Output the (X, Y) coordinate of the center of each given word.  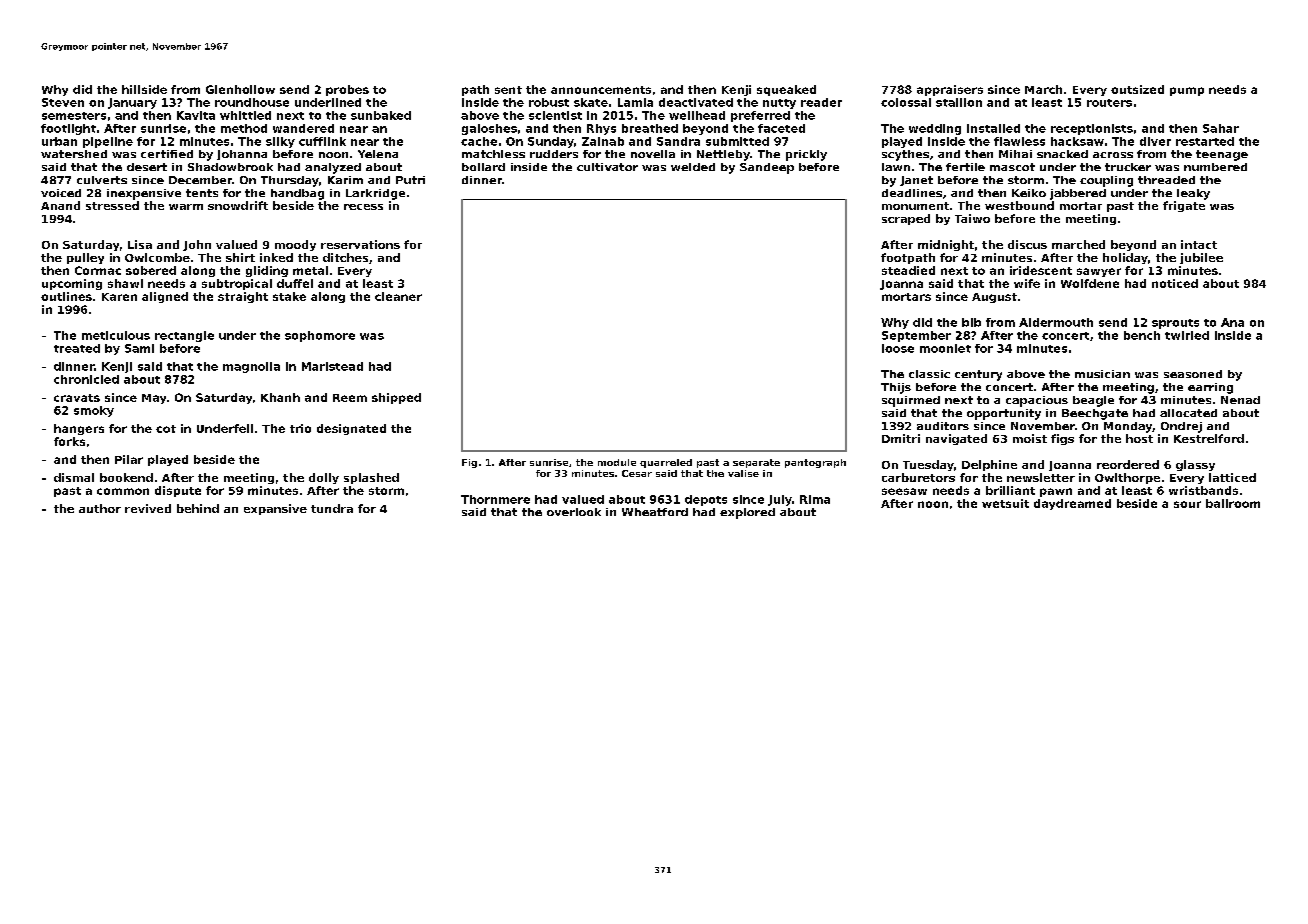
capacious (1037, 401)
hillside (144, 89)
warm (186, 207)
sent (508, 90)
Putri (410, 180)
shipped (396, 398)
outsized (1137, 89)
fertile (965, 167)
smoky (94, 411)
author (100, 508)
